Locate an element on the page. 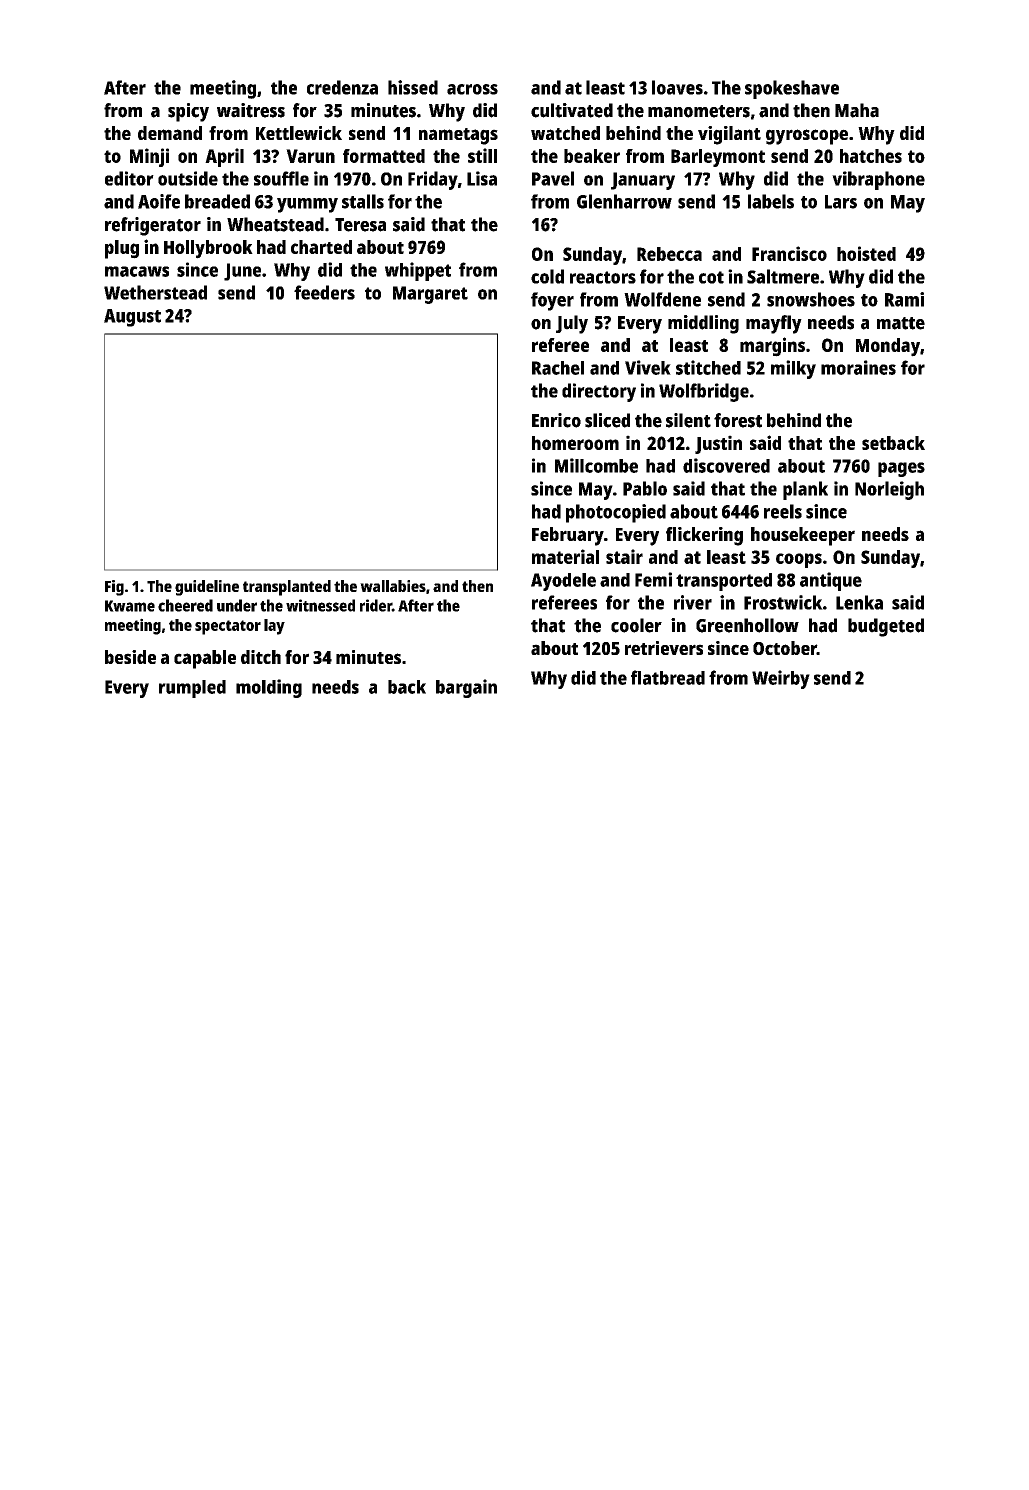 This document has width=1029, height=1490. Maha is located at coordinates (857, 110).
